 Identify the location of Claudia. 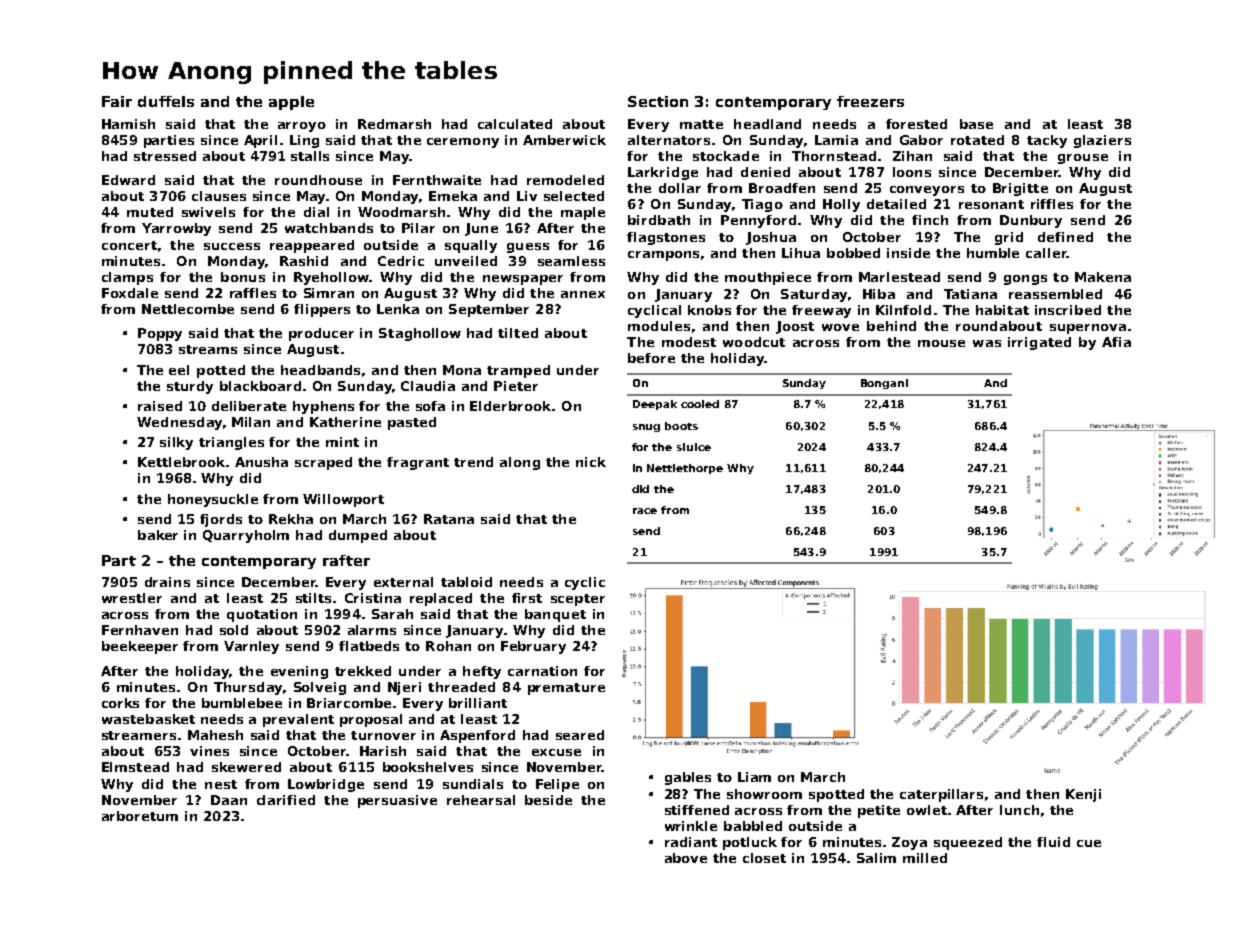
(428, 386).
